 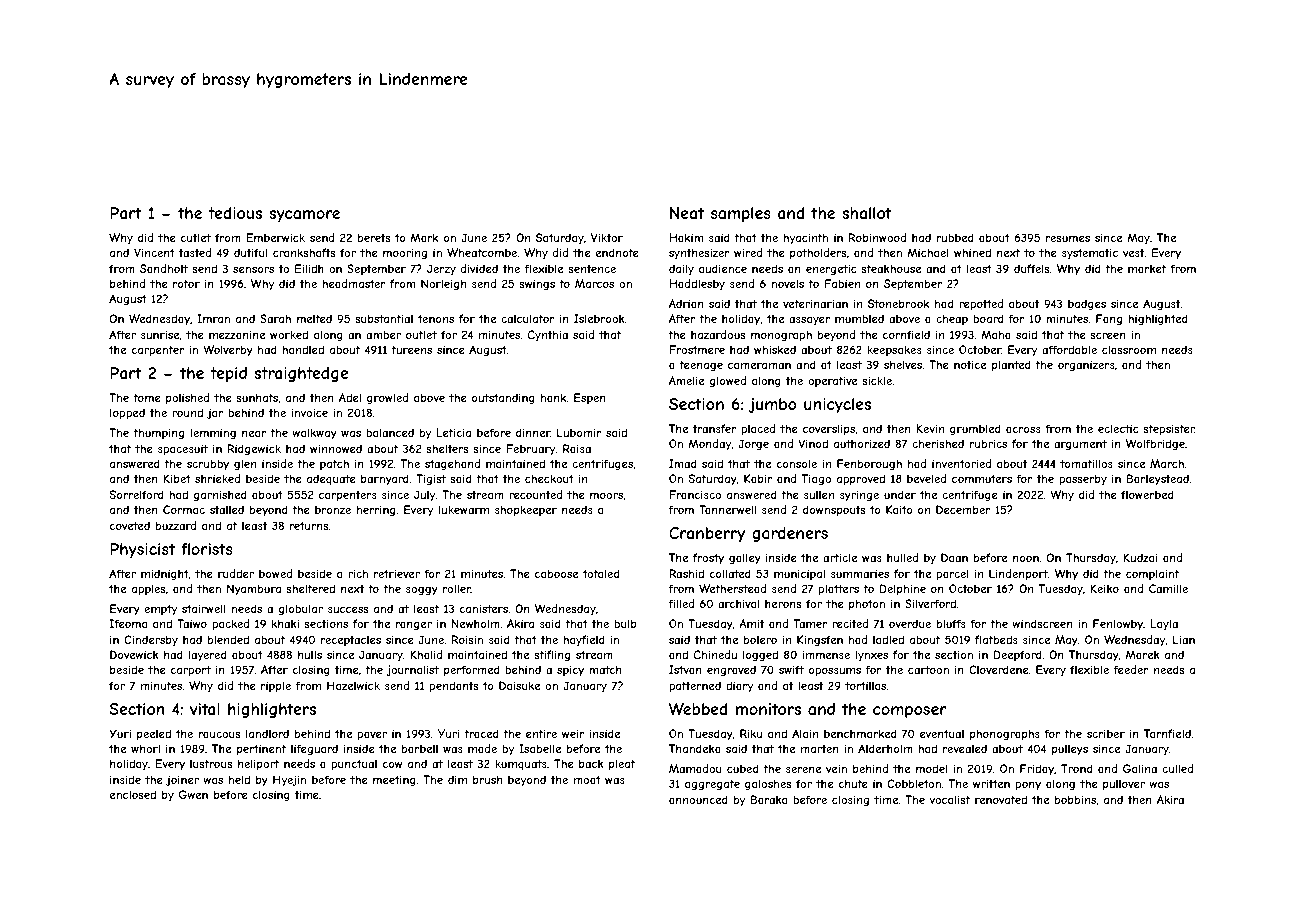 I want to click on straightedge, so click(x=301, y=374).
